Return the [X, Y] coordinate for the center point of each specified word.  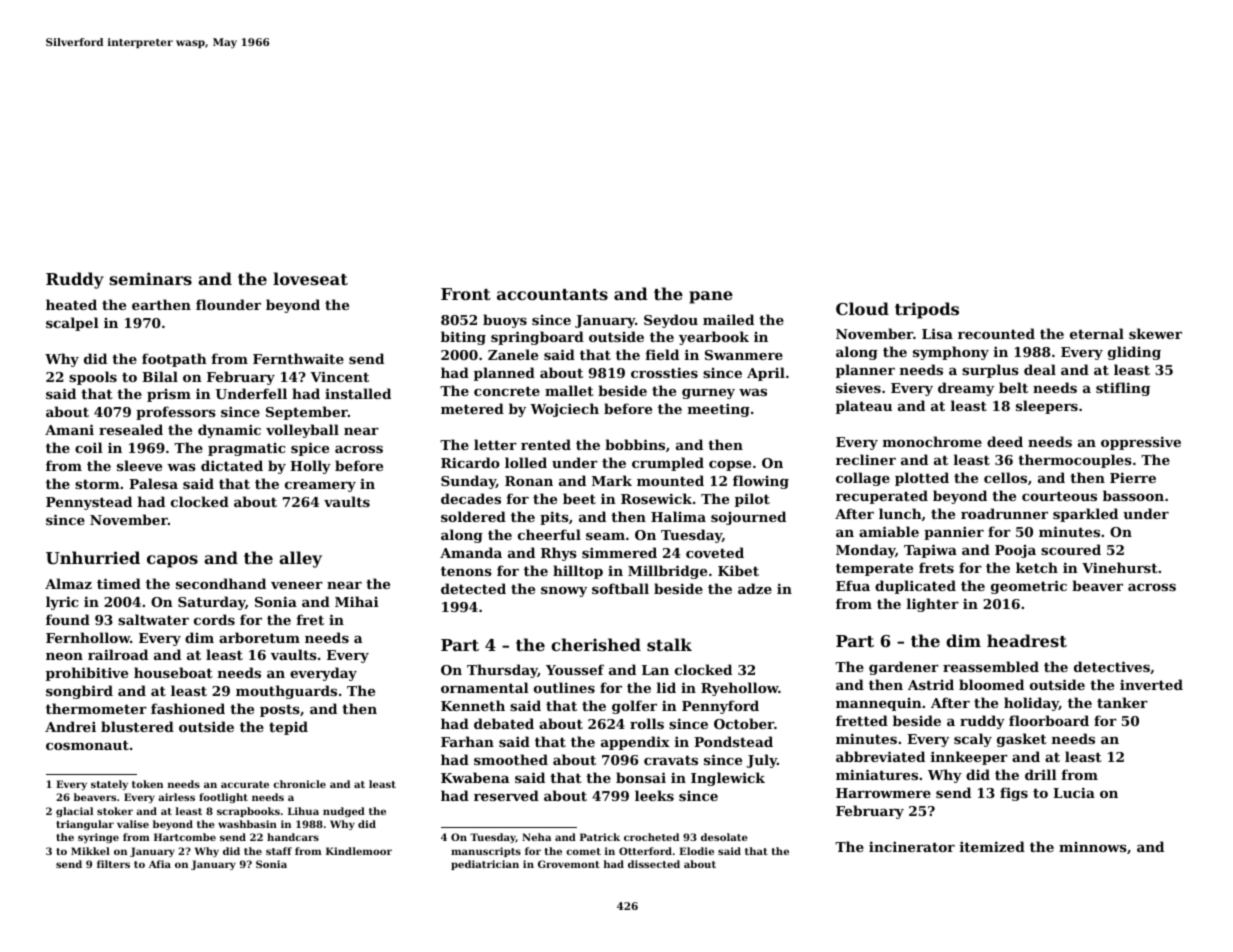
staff [279, 851]
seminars [151, 278]
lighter [933, 605]
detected [473, 588]
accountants [552, 294]
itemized [992, 846]
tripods [927, 310]
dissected [654, 864]
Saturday [211, 603]
